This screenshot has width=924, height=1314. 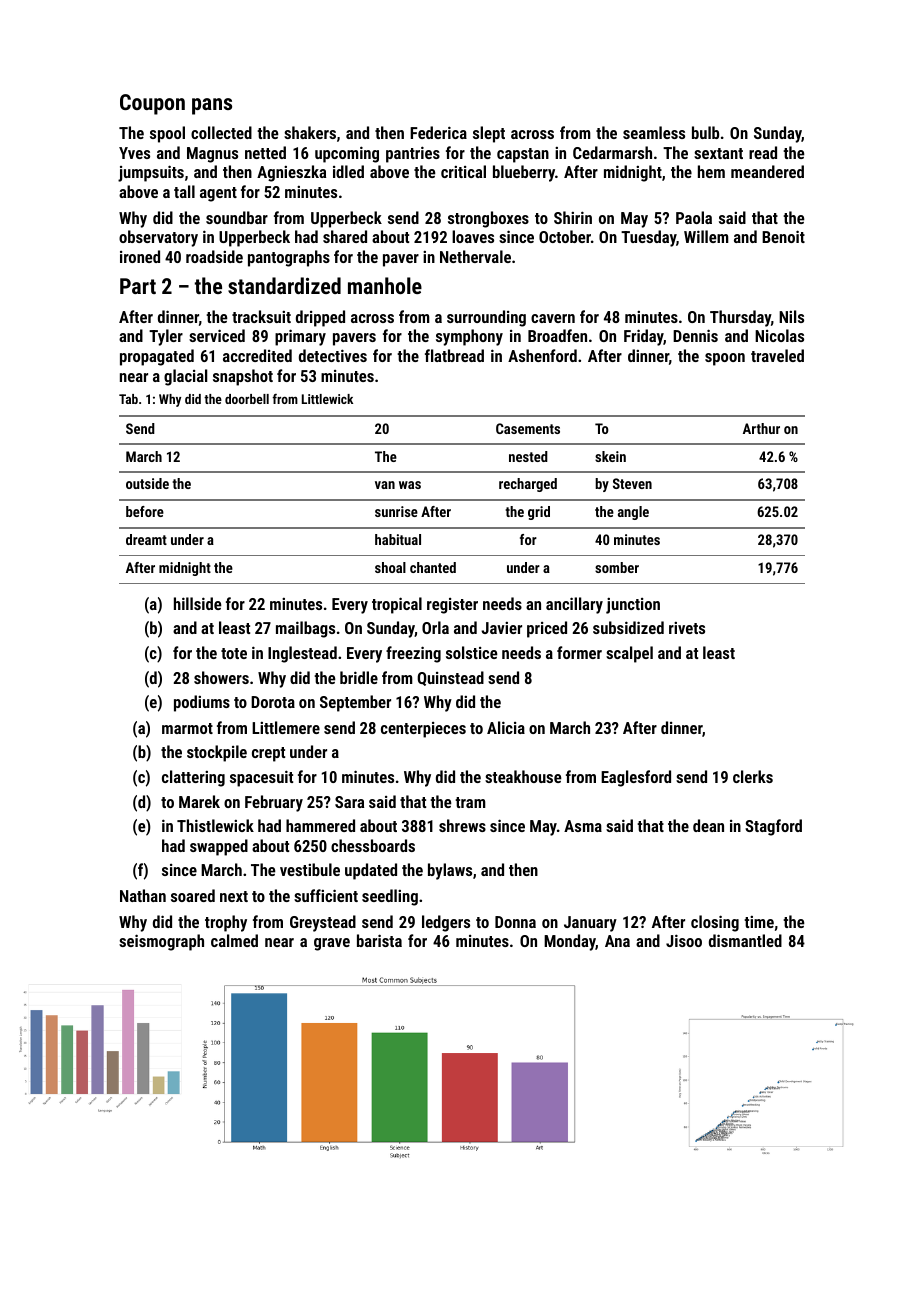 What do you see at coordinates (379, 940) in the screenshot?
I see `barista` at bounding box center [379, 940].
